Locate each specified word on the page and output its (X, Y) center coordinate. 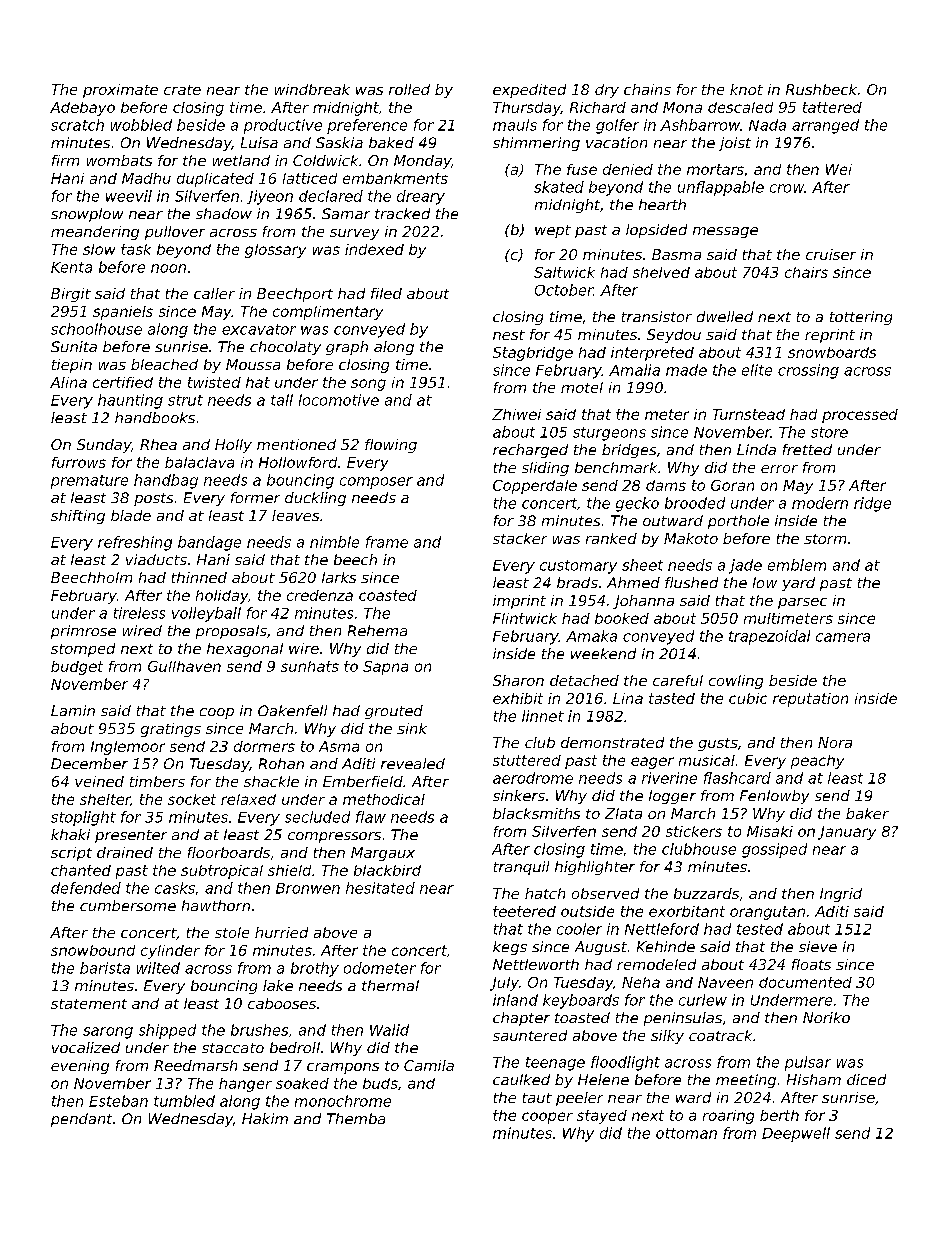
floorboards (229, 852)
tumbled (184, 1101)
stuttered (527, 760)
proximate (120, 91)
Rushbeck (821, 89)
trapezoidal (769, 637)
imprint (519, 602)
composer (376, 483)
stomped (83, 650)
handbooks (155, 417)
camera (843, 637)
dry (607, 91)
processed (860, 416)
